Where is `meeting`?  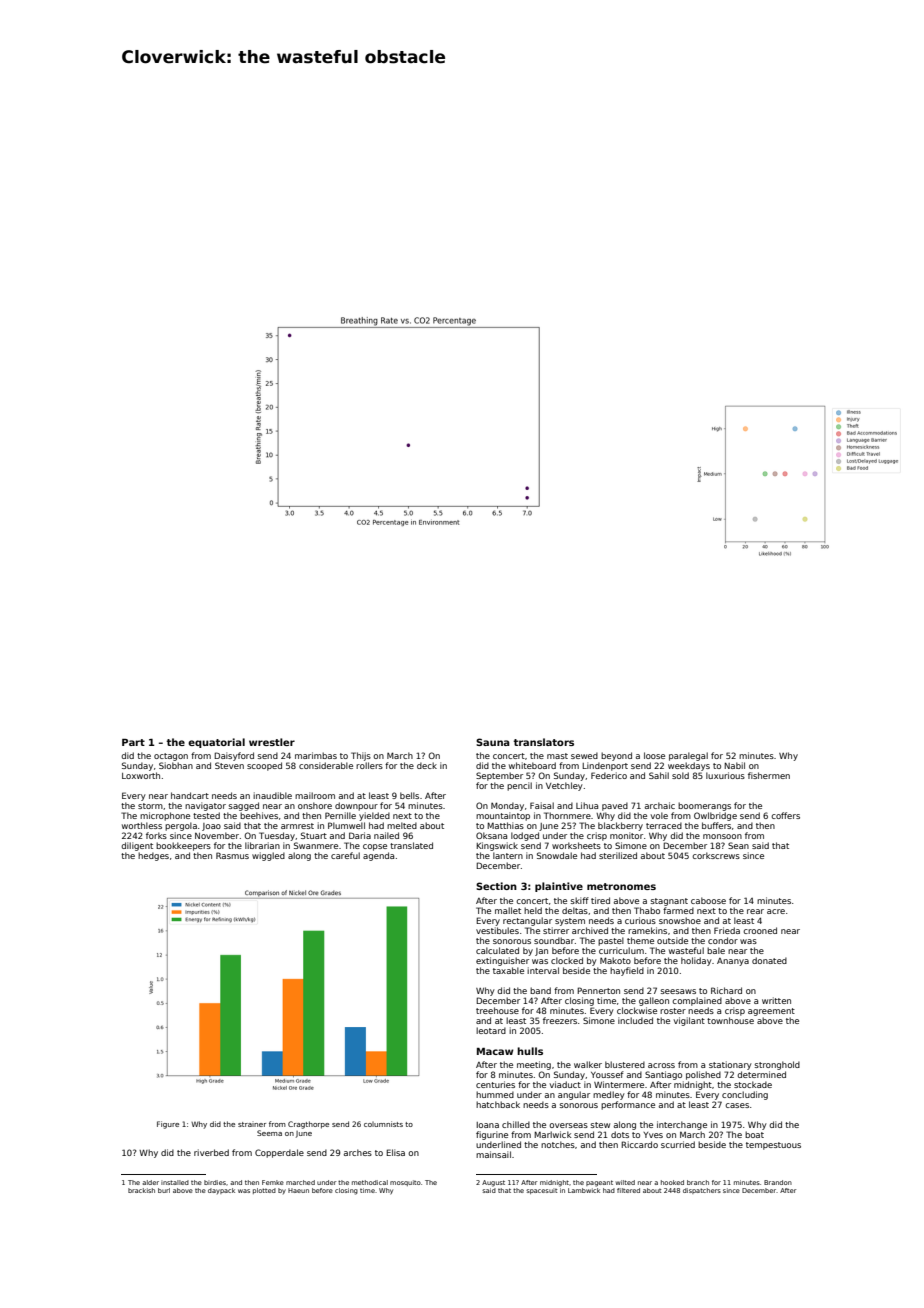
meeting is located at coordinates (534, 1065).
